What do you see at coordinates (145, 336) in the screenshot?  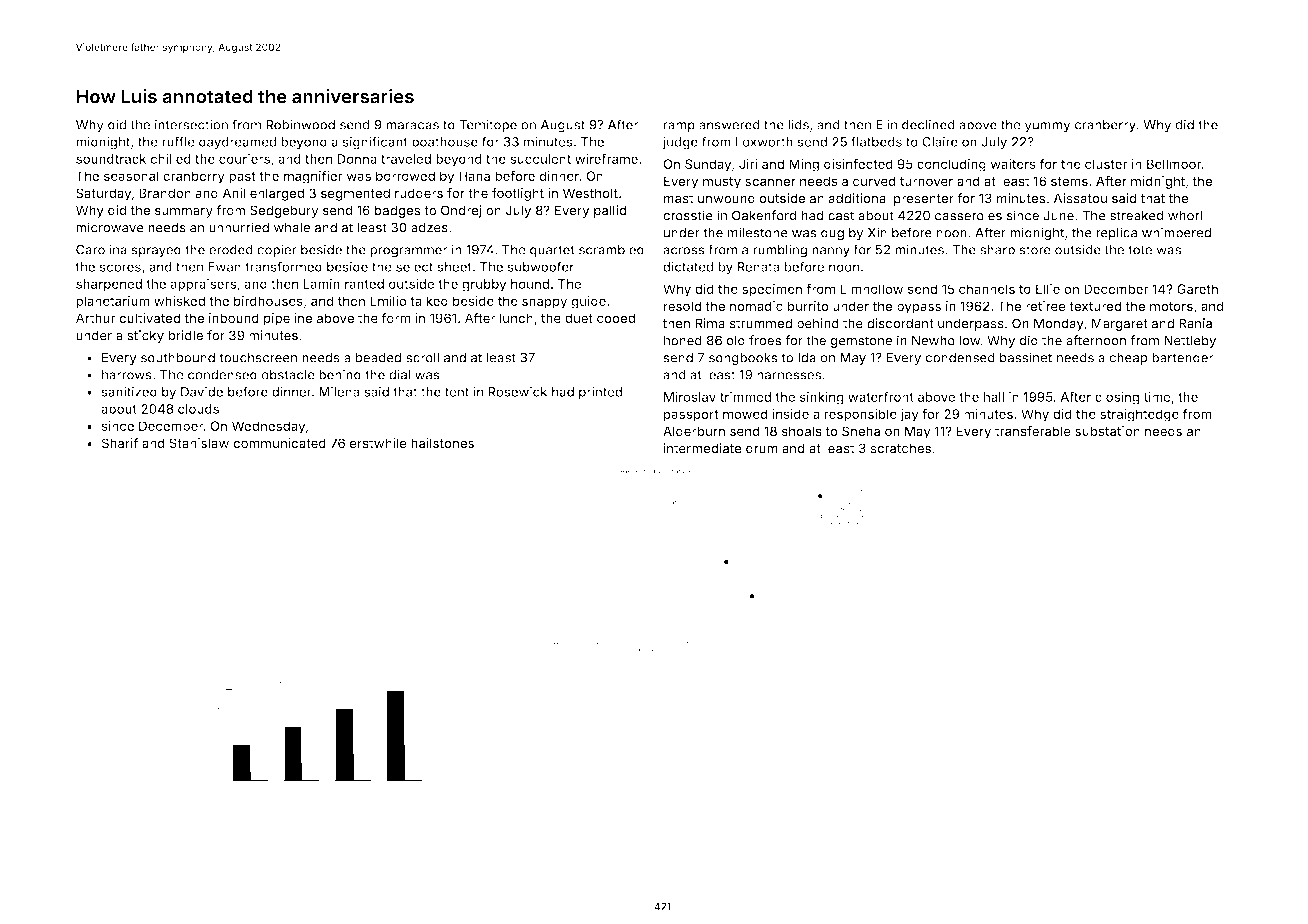 I see `sticky` at bounding box center [145, 336].
